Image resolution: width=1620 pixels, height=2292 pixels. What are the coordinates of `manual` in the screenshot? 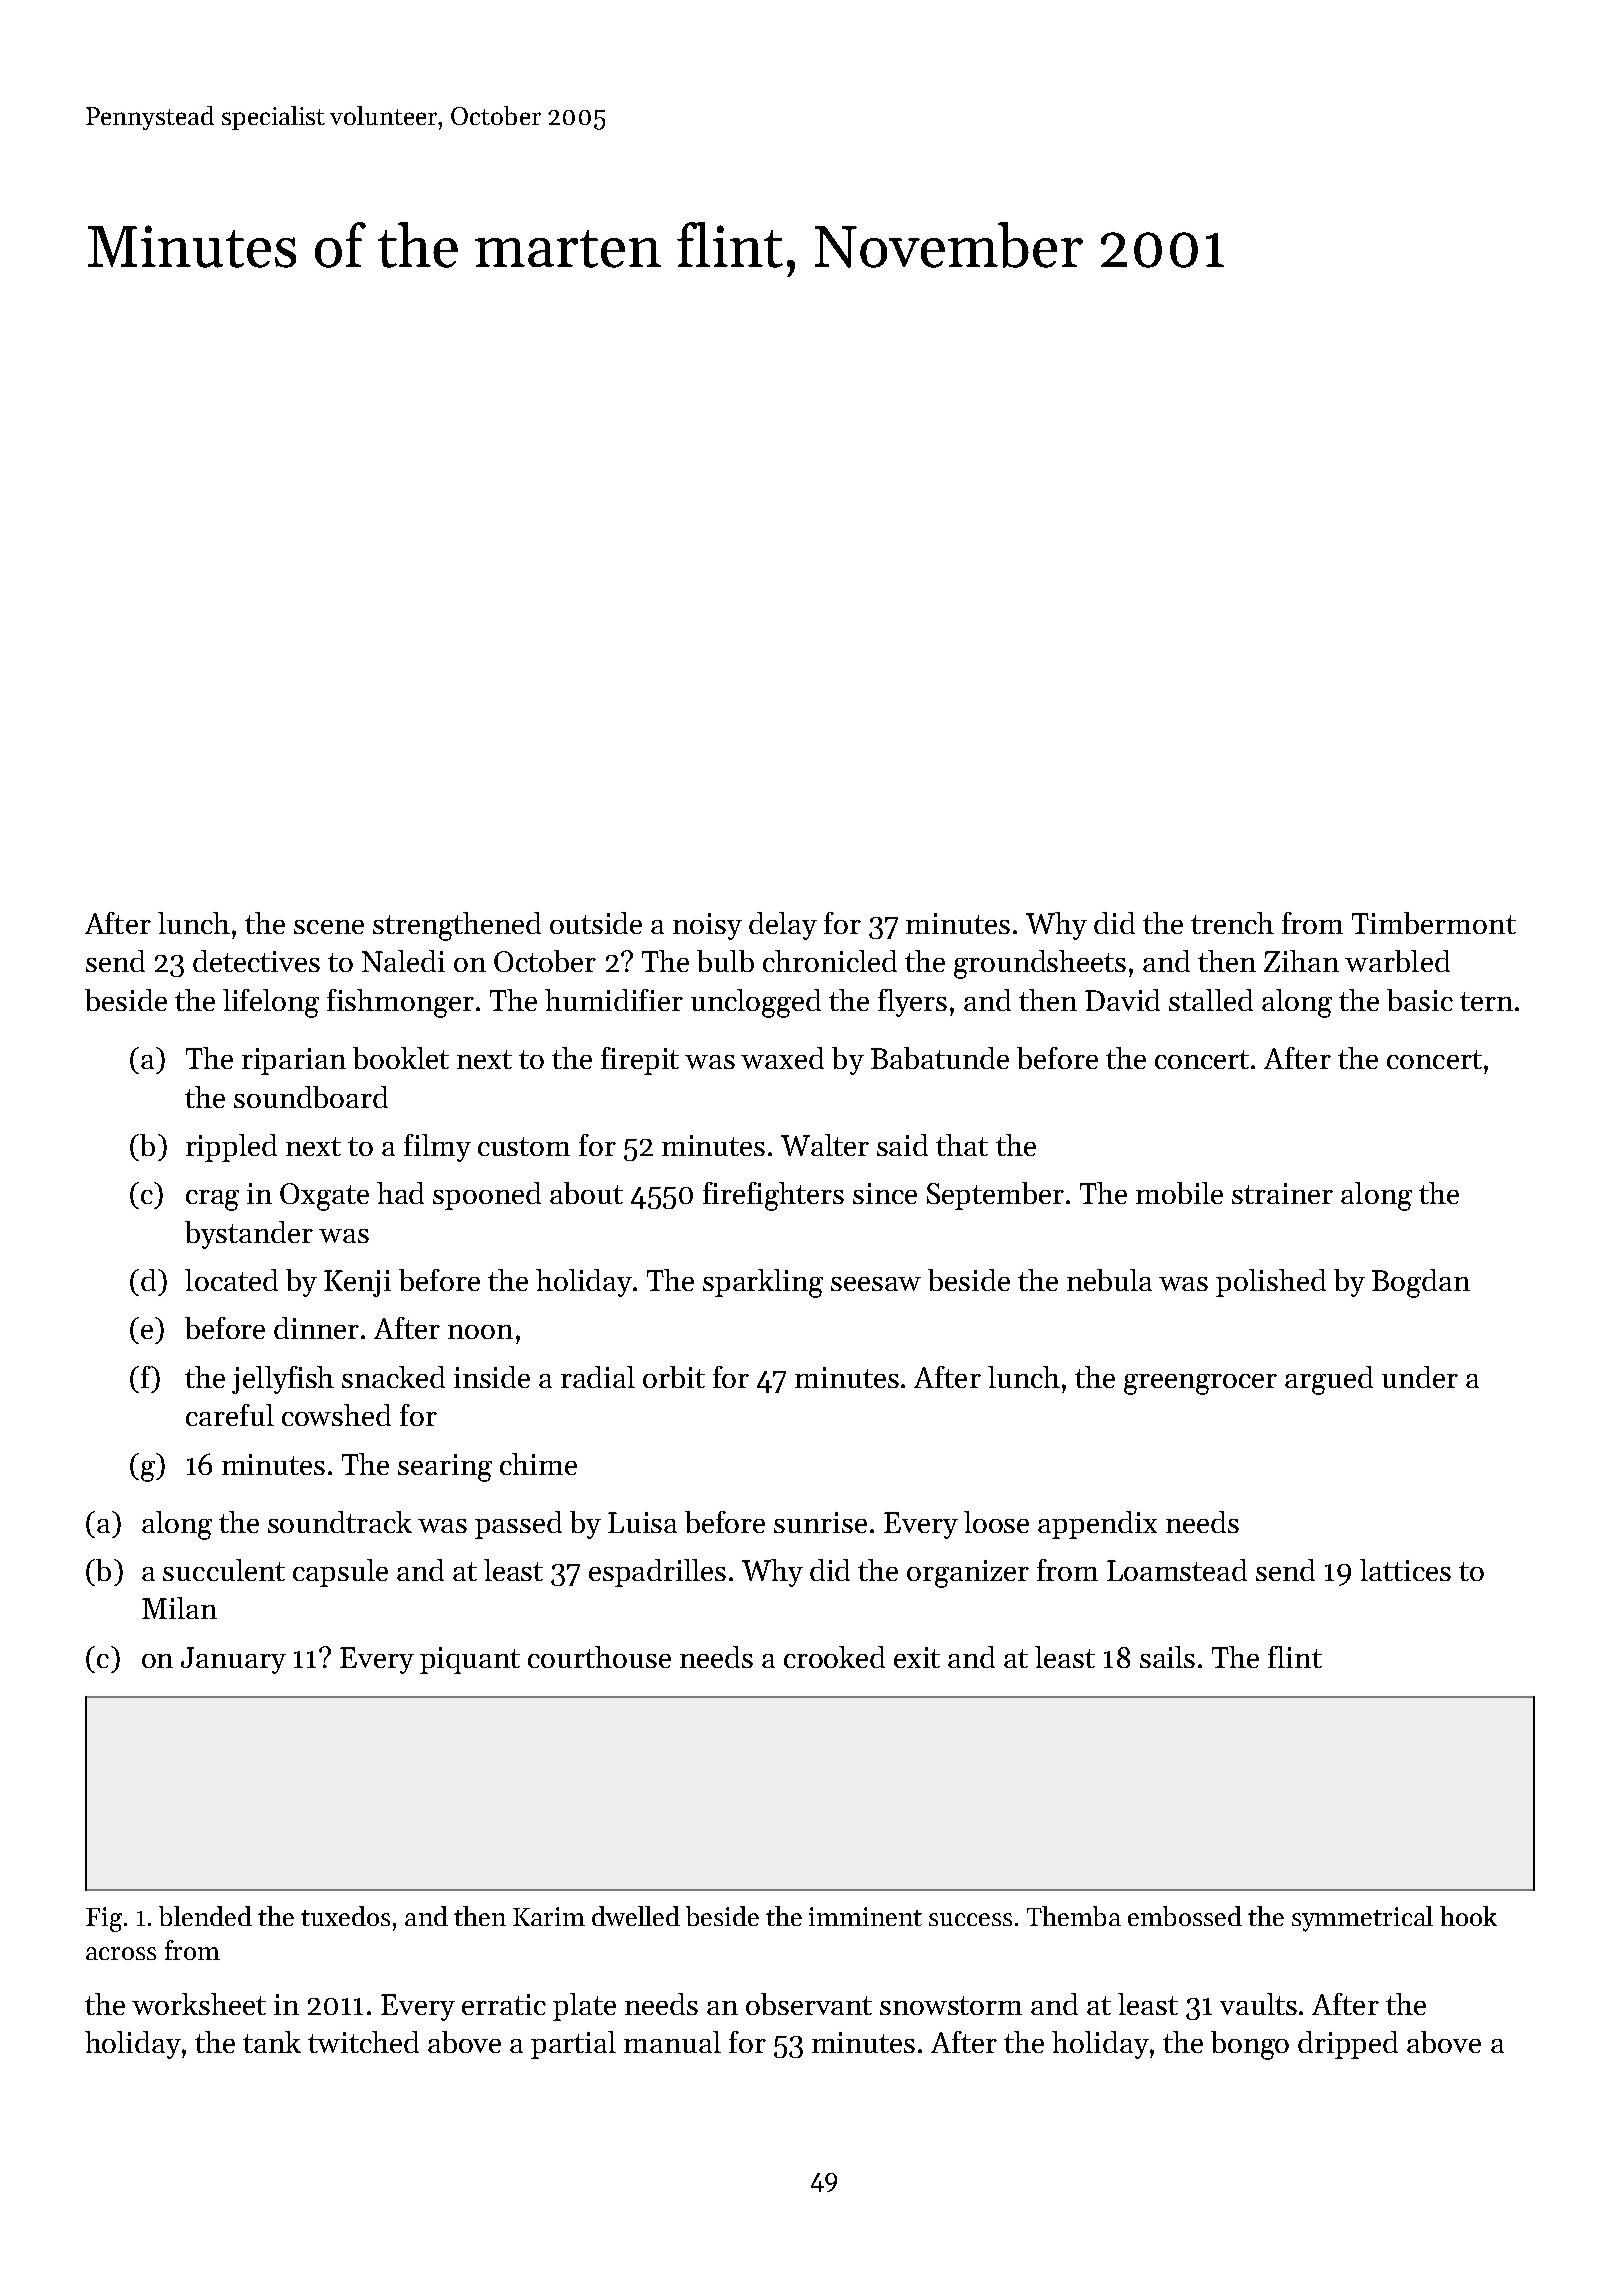 It's located at (672, 2042).
